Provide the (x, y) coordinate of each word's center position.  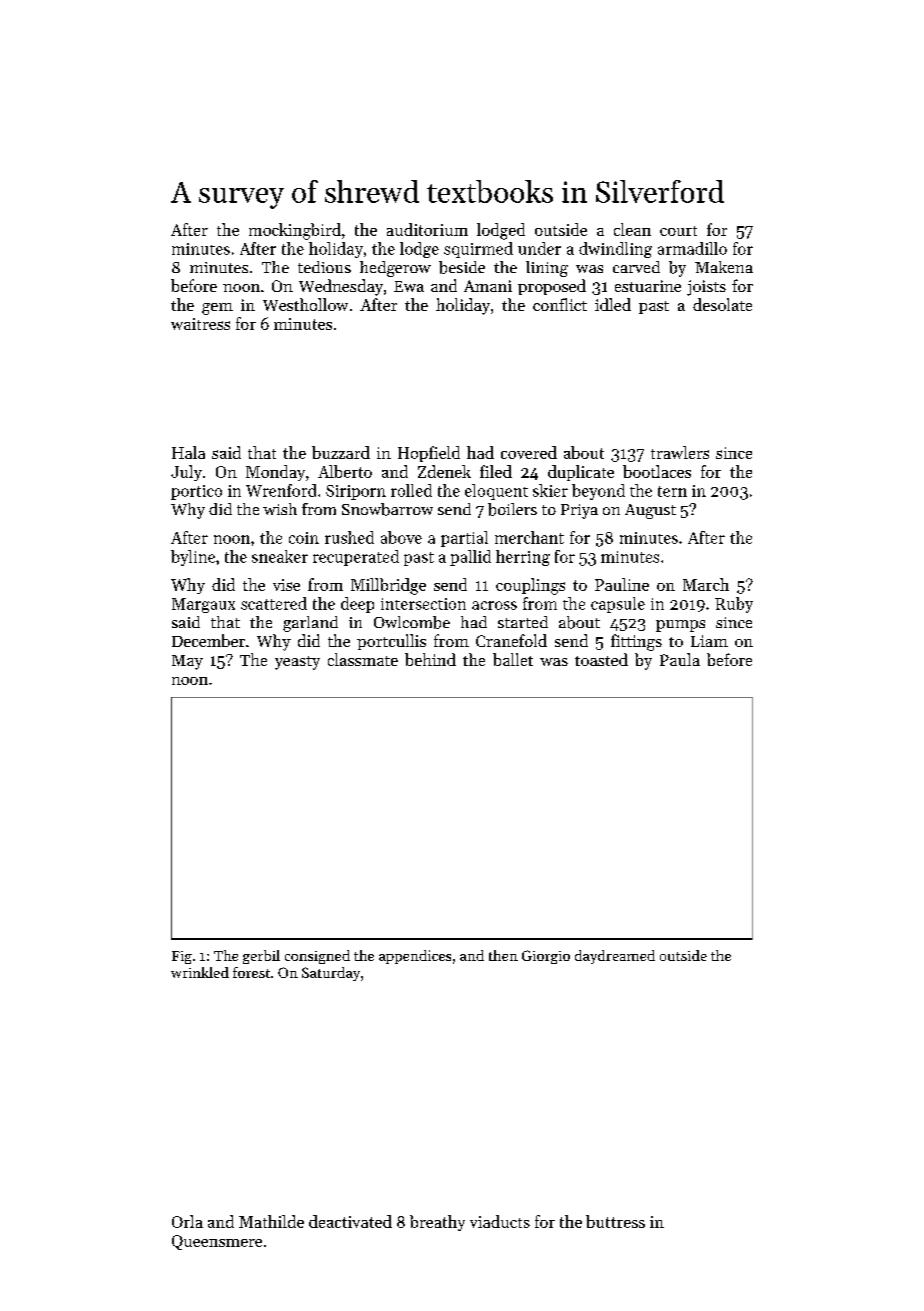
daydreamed (615, 957)
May (187, 662)
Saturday (331, 974)
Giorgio (546, 957)
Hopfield (429, 454)
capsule (618, 605)
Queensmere (217, 1242)
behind (430, 659)
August (650, 511)
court (678, 231)
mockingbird (295, 231)
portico (196, 492)
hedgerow (395, 269)
